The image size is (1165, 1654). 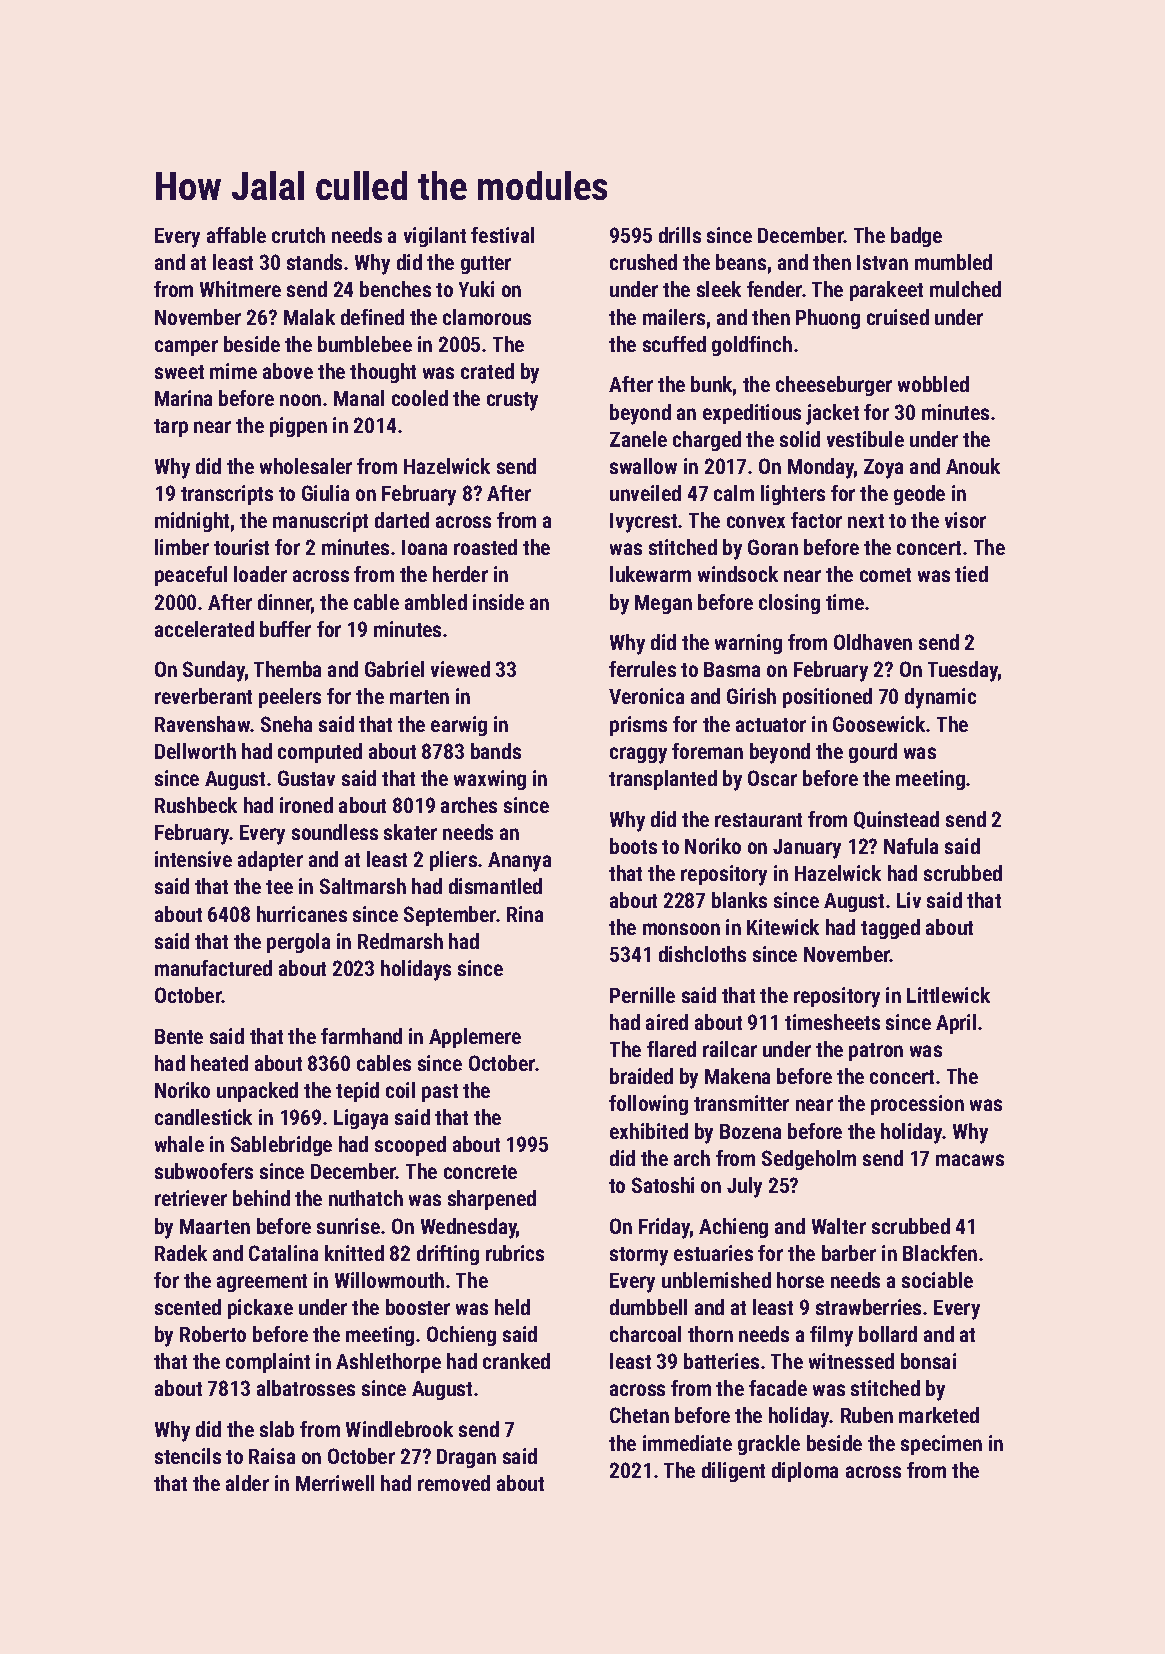 What do you see at coordinates (648, 1105) in the screenshot?
I see `following` at bounding box center [648, 1105].
